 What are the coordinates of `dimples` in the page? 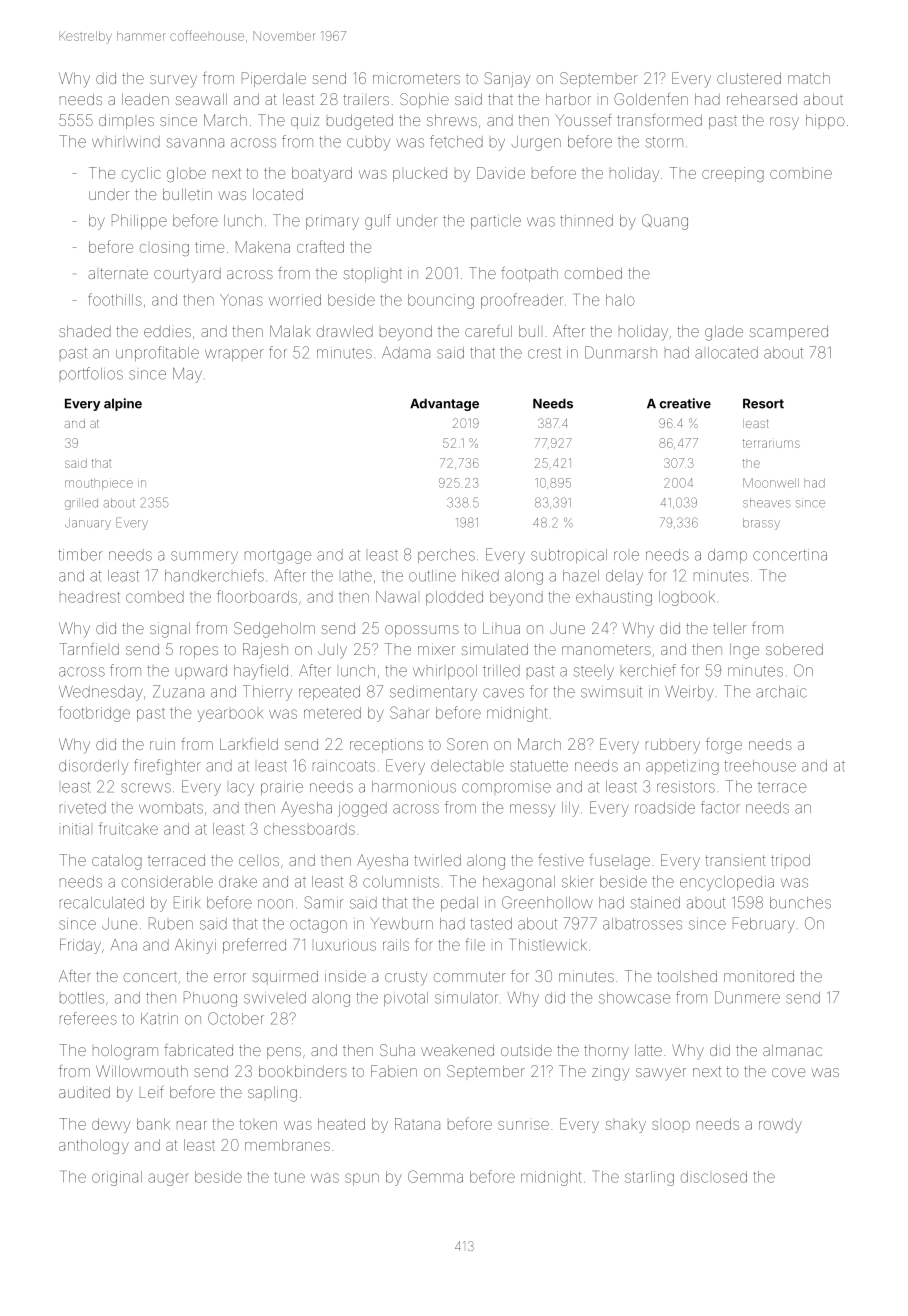 It's located at (126, 121).
